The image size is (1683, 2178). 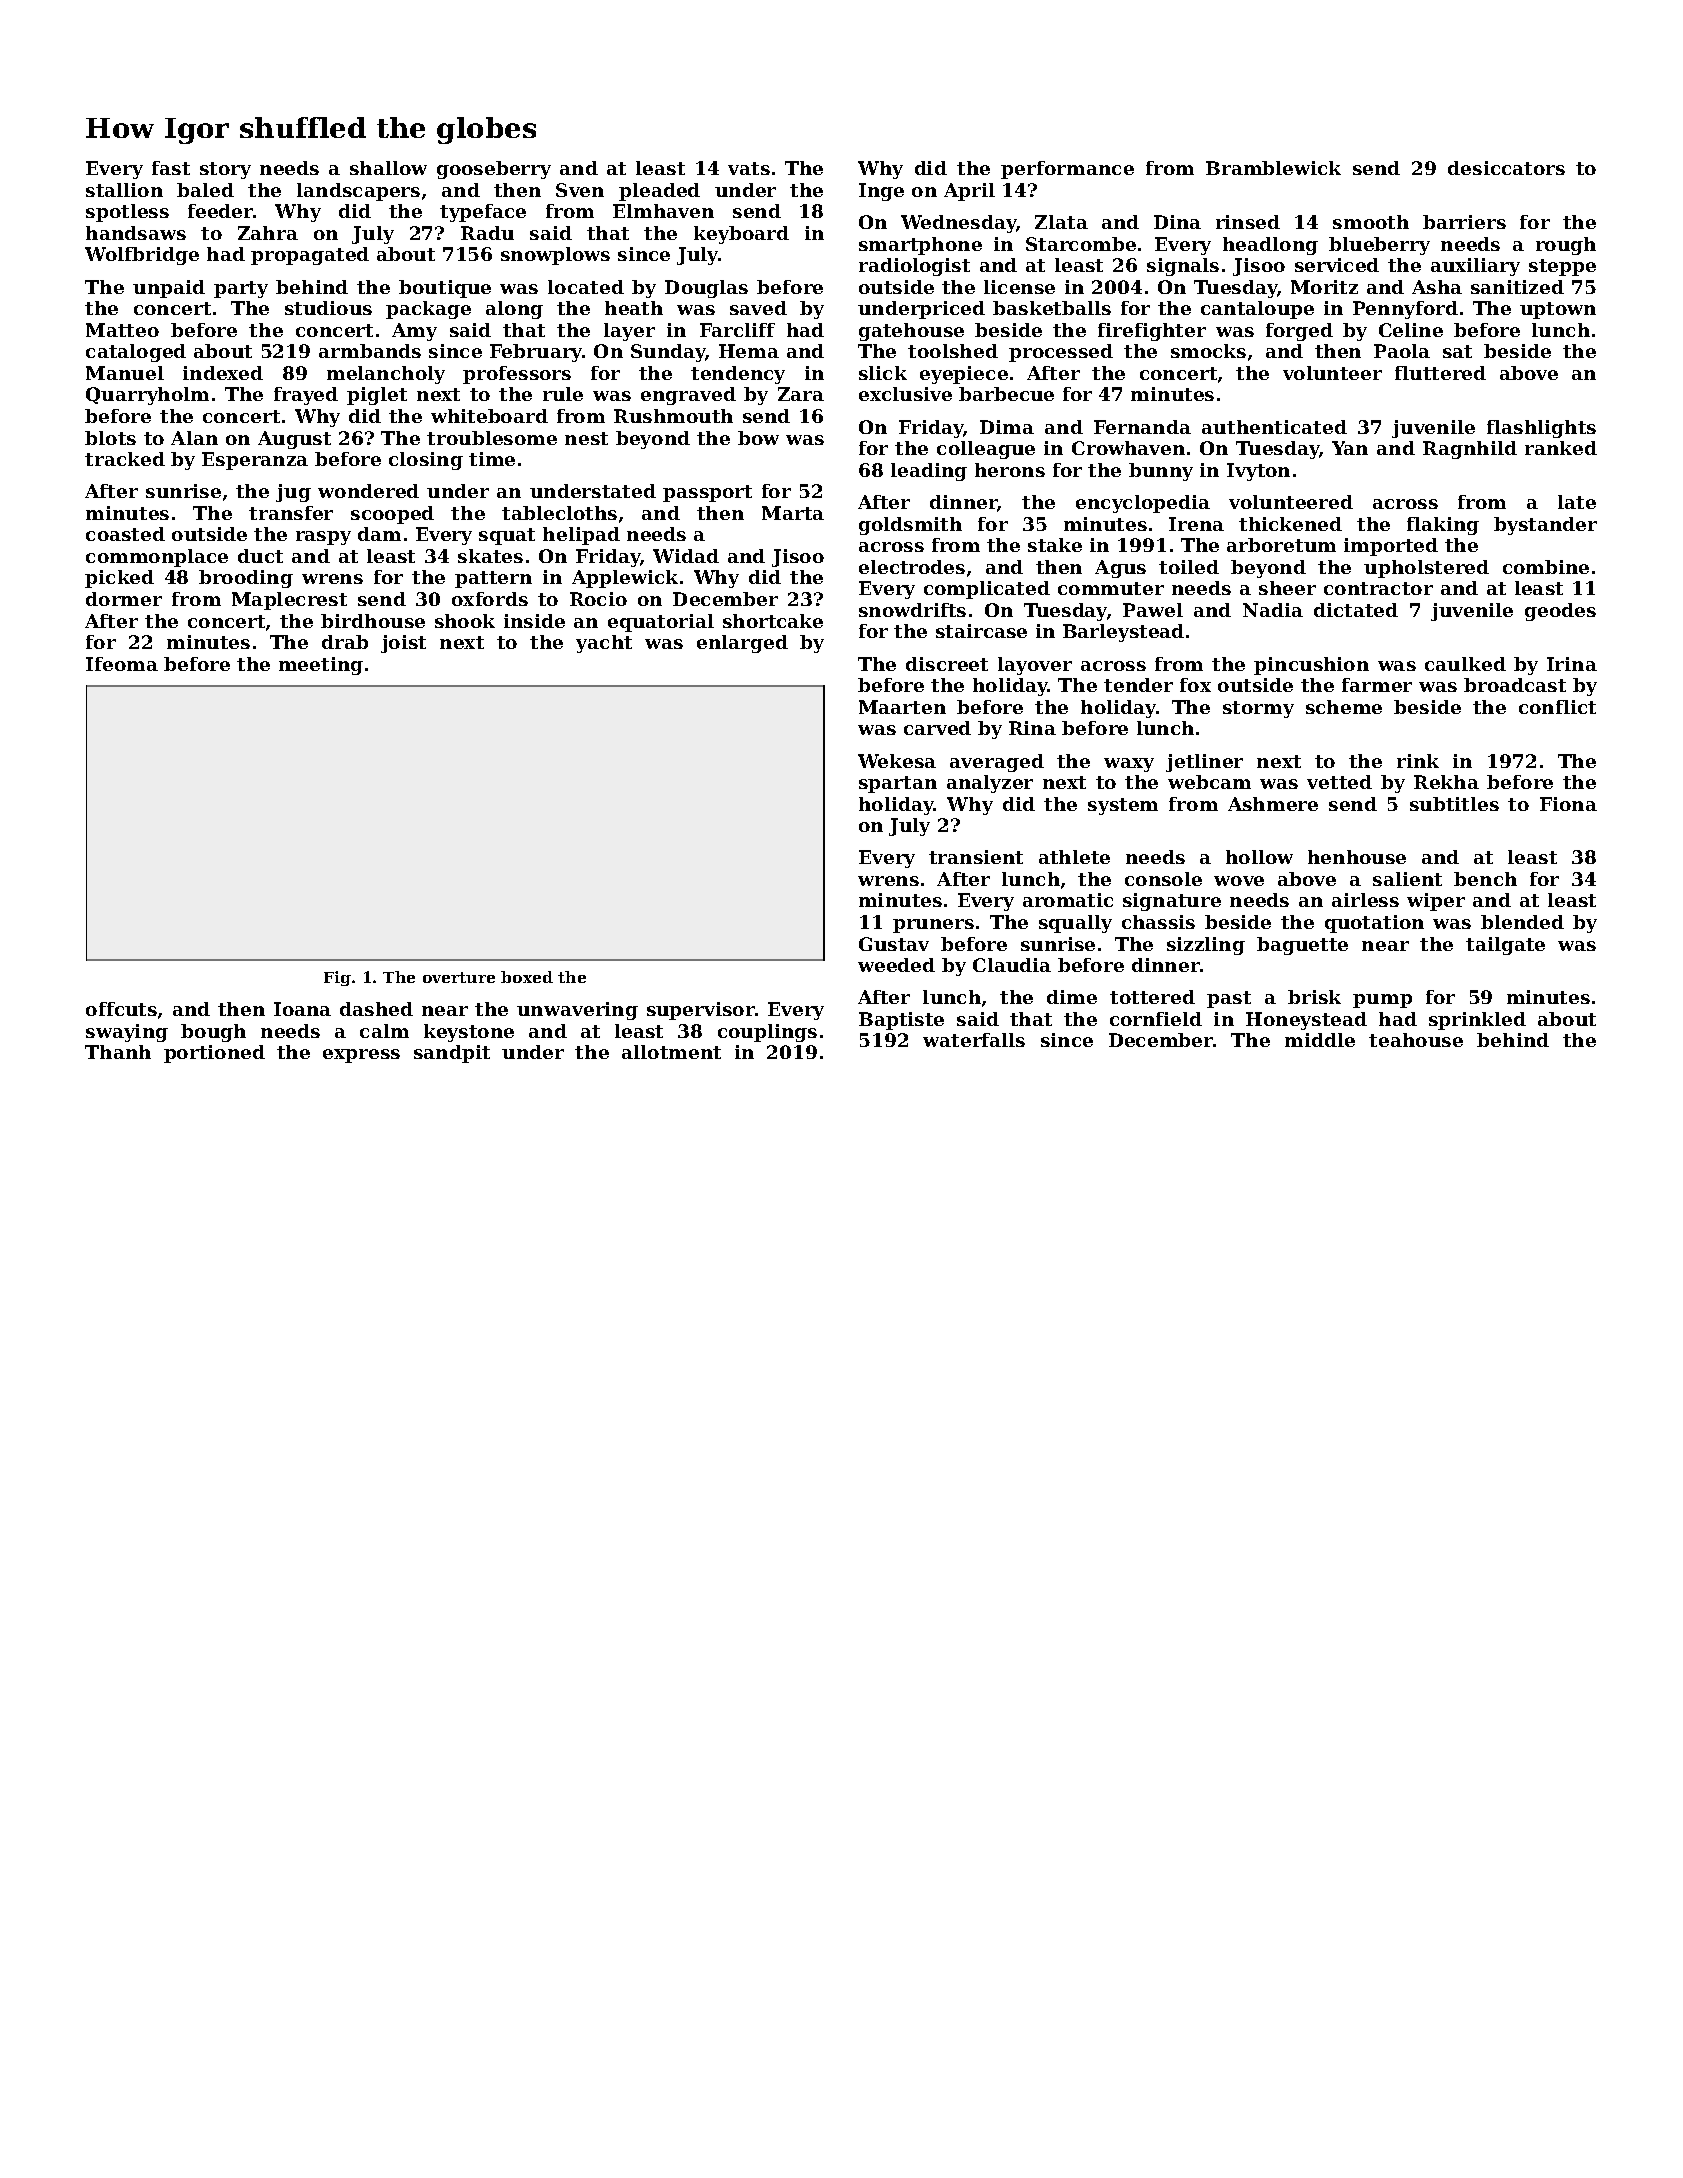 I want to click on Claudia, so click(x=1012, y=965).
